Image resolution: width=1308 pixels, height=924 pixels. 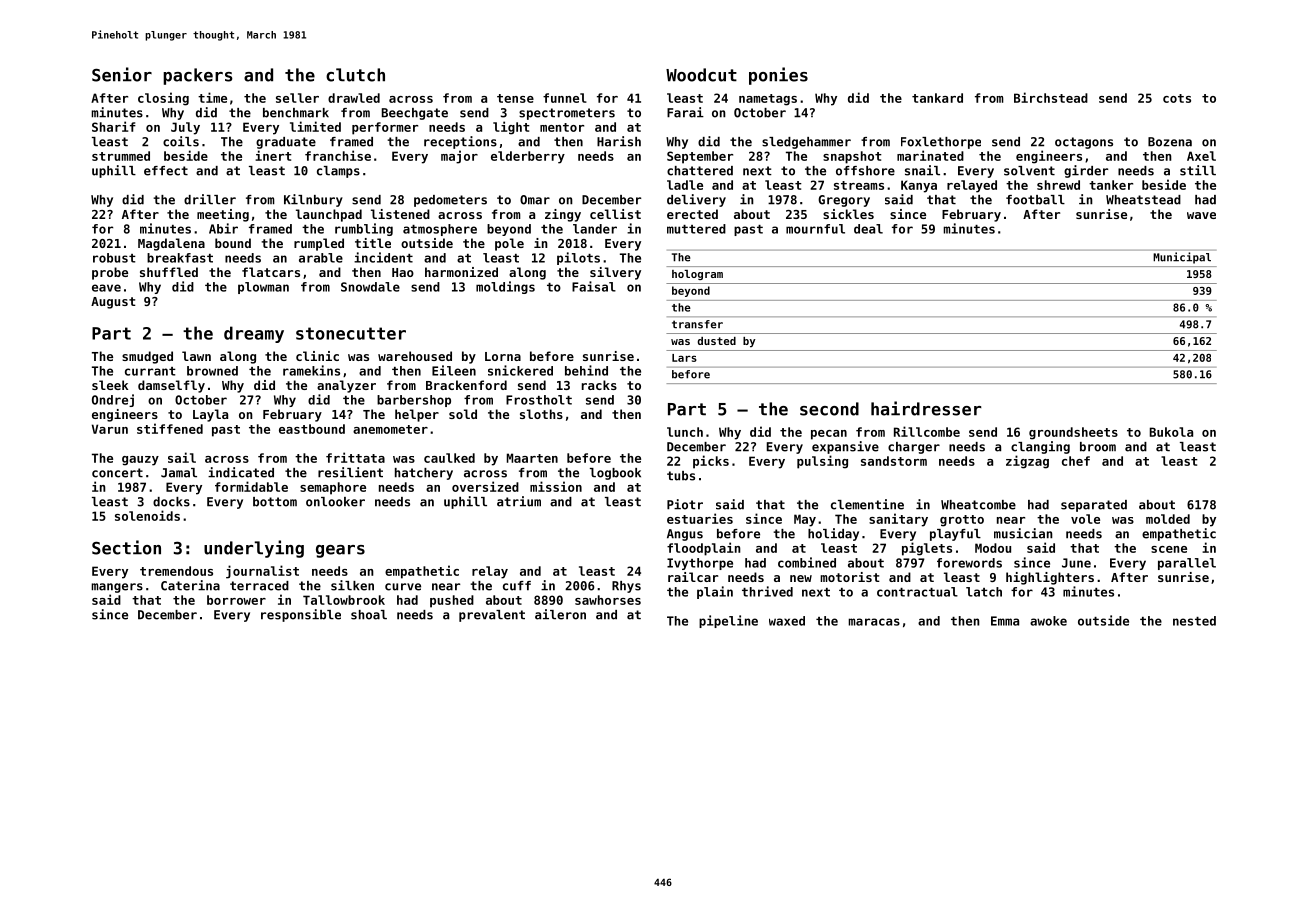 I want to click on nested, so click(x=1194, y=621).
